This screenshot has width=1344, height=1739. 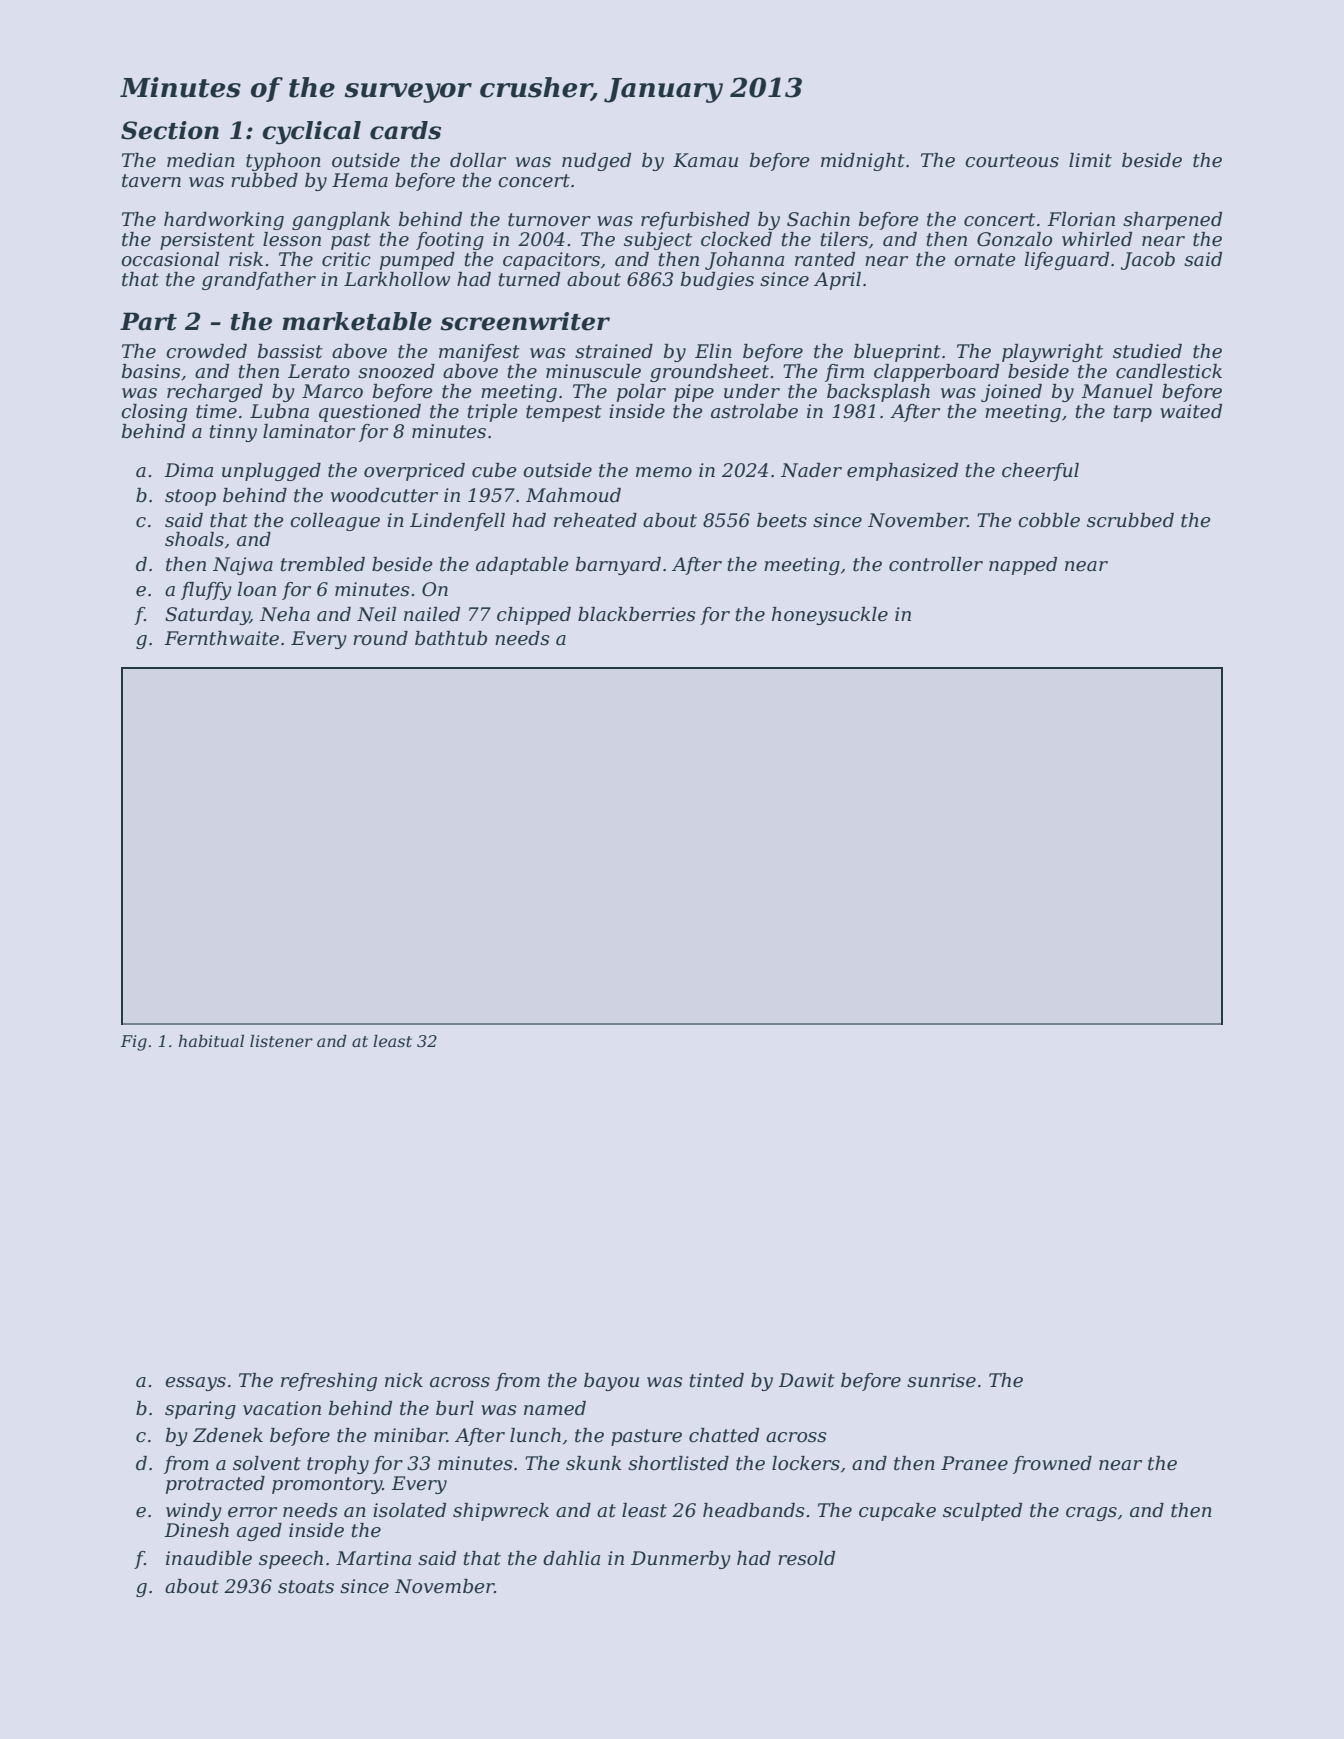 What do you see at coordinates (681, 1560) in the screenshot?
I see `Dunmerby` at bounding box center [681, 1560].
